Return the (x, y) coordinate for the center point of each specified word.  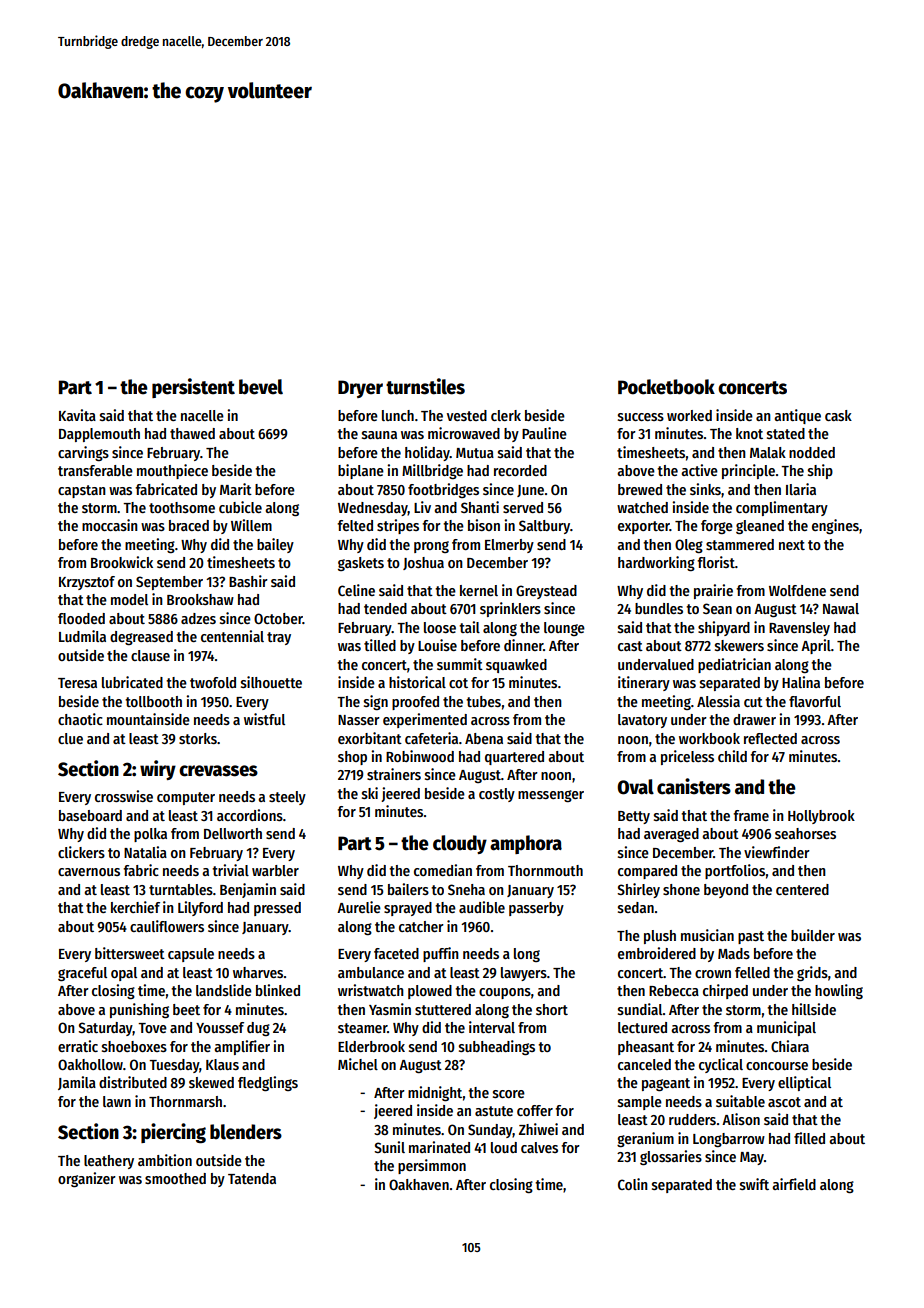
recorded (520, 470)
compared (647, 872)
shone (681, 889)
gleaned (760, 527)
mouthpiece (172, 471)
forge (717, 527)
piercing (173, 1133)
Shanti (480, 507)
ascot (784, 1102)
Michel (358, 1064)
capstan (82, 491)
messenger (551, 796)
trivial (230, 870)
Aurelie (359, 907)
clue (70, 738)
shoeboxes (134, 1046)
